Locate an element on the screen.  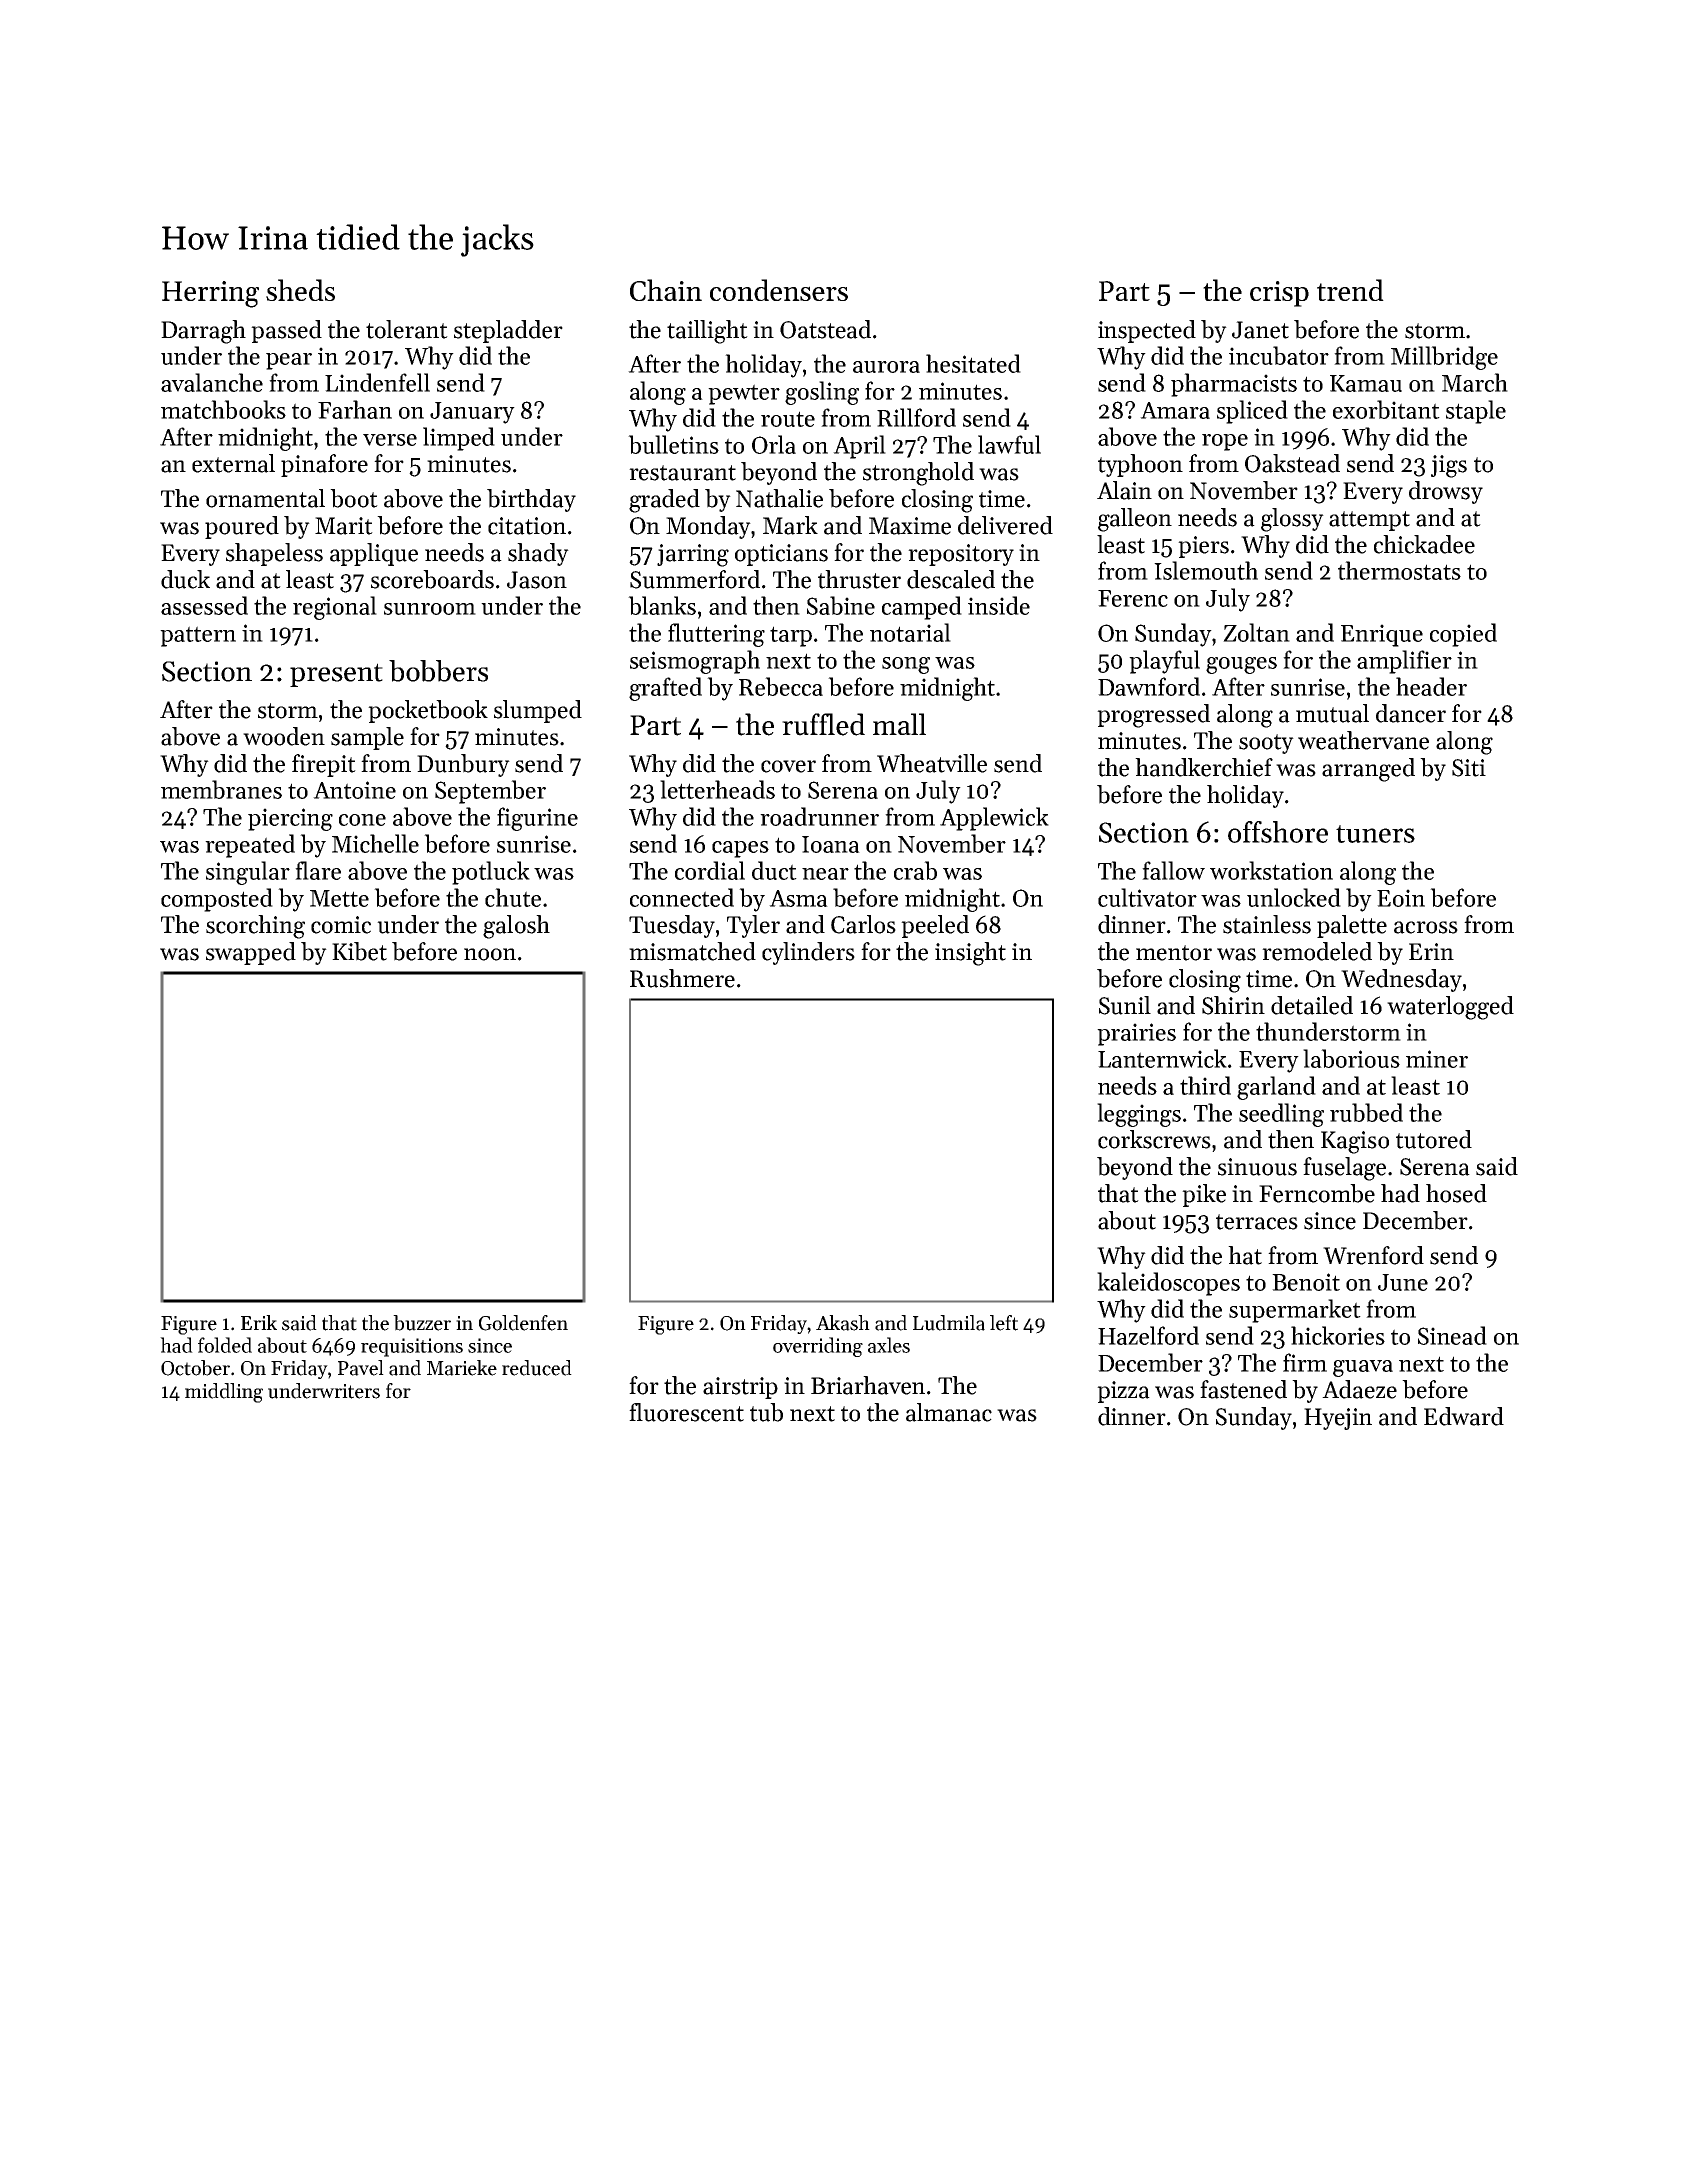
letterheads is located at coordinates (717, 789).
